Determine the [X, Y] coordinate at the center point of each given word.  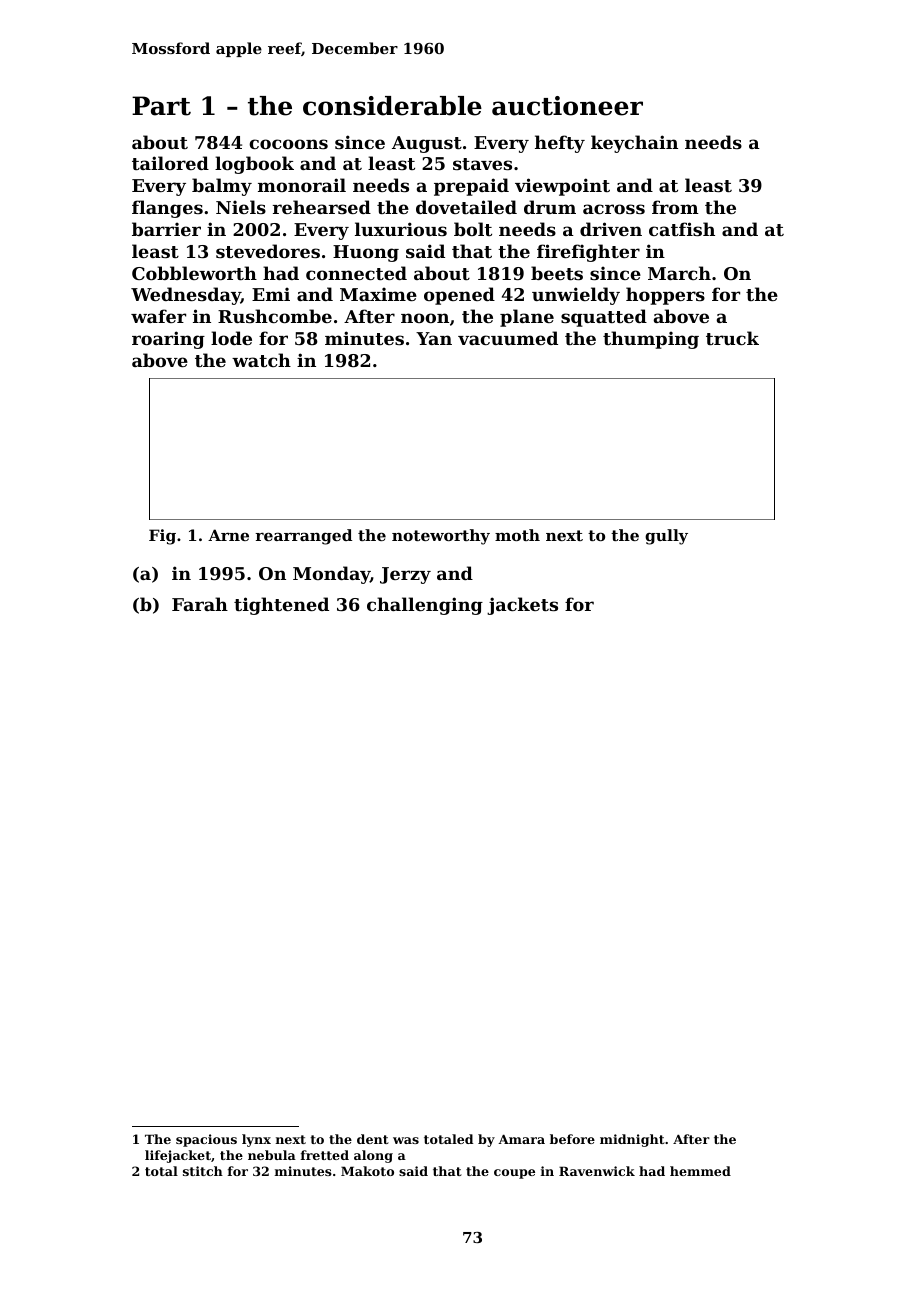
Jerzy [405, 575]
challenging [425, 606]
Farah [200, 604]
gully [666, 537]
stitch [203, 1171]
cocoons [288, 144]
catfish [682, 229]
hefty [560, 144]
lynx [256, 1140]
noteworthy [441, 537]
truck [732, 338]
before [572, 1139]
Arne [228, 535]
